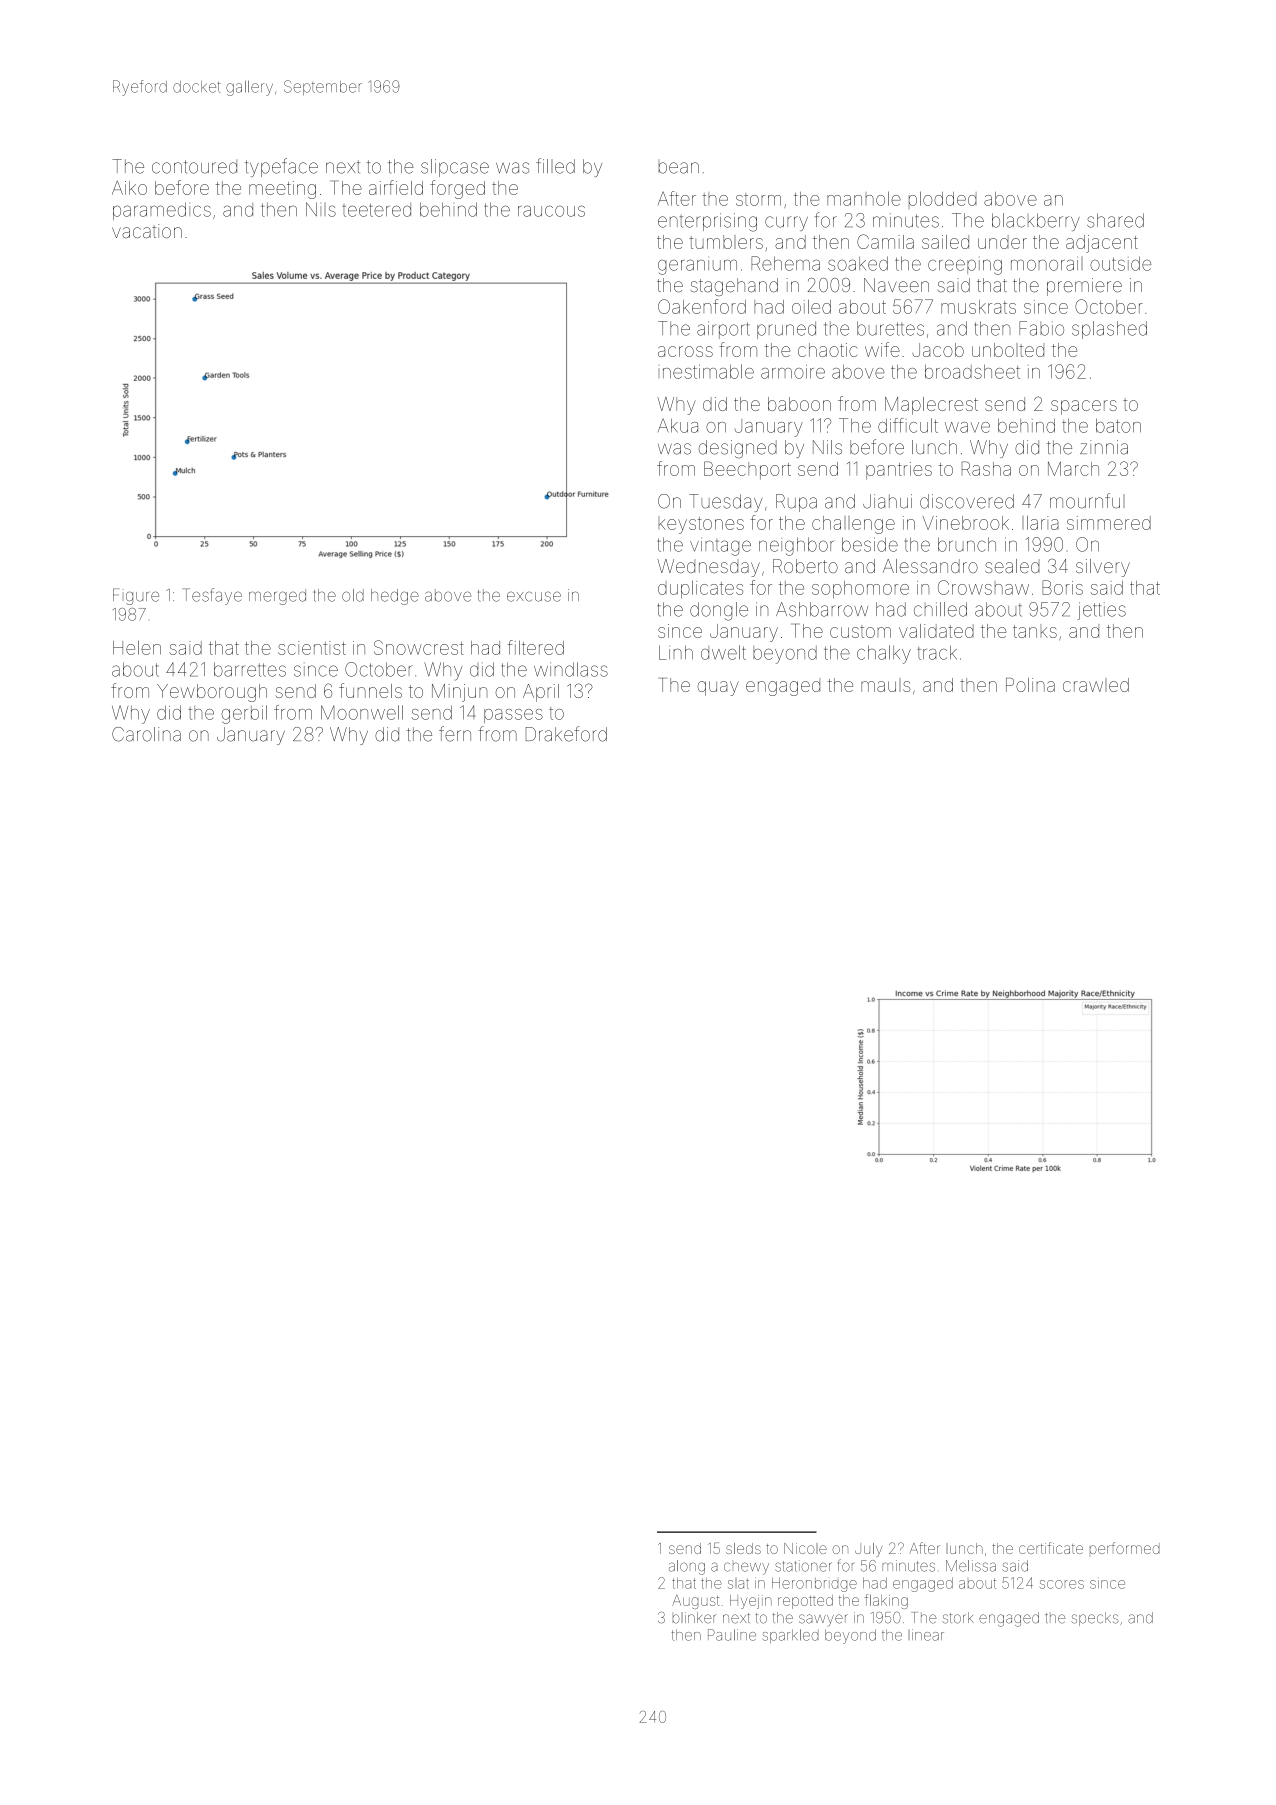 This page has width=1276, height=1805. I want to click on passes, so click(513, 716).
